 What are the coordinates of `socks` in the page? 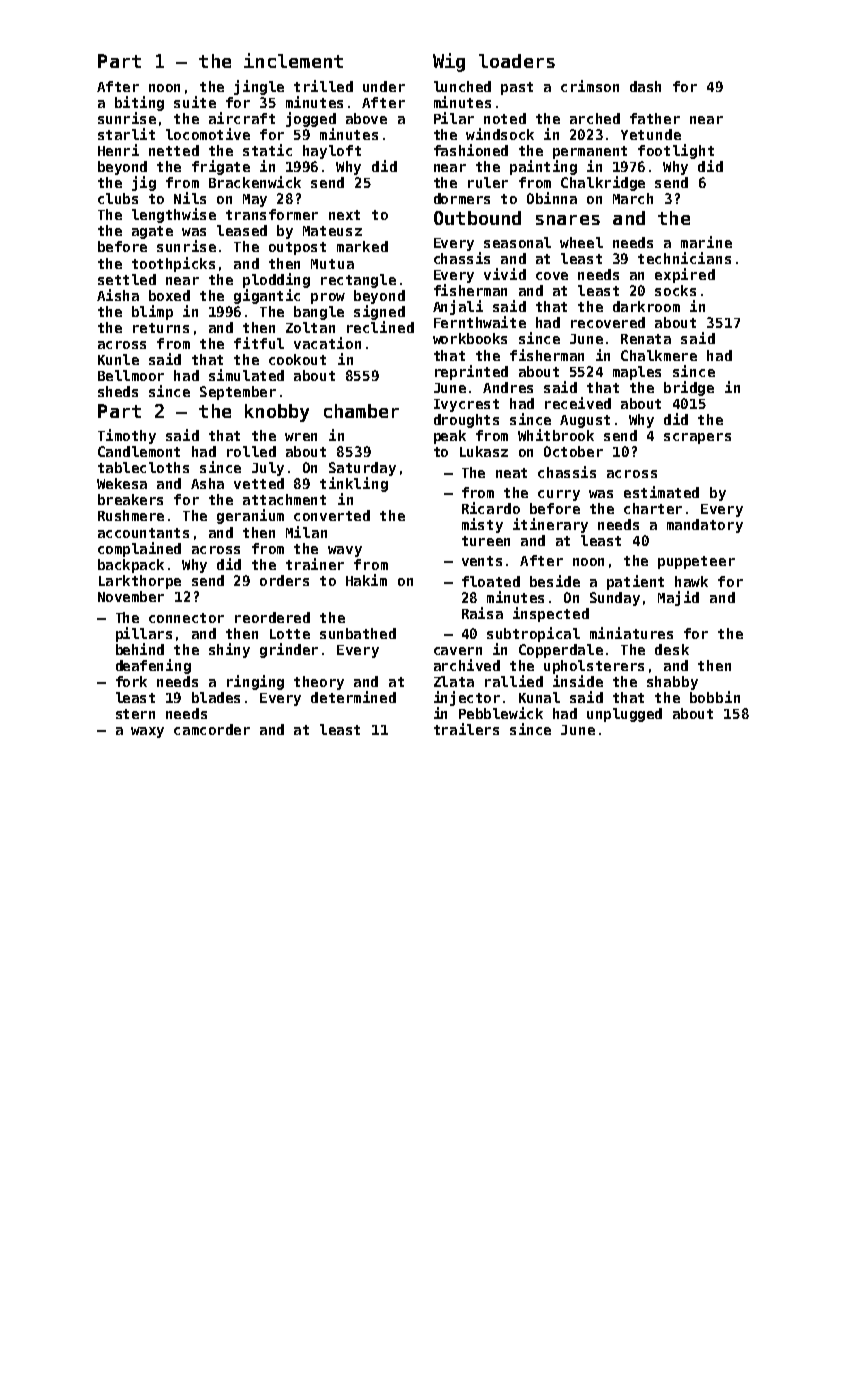 It's located at (675, 290).
